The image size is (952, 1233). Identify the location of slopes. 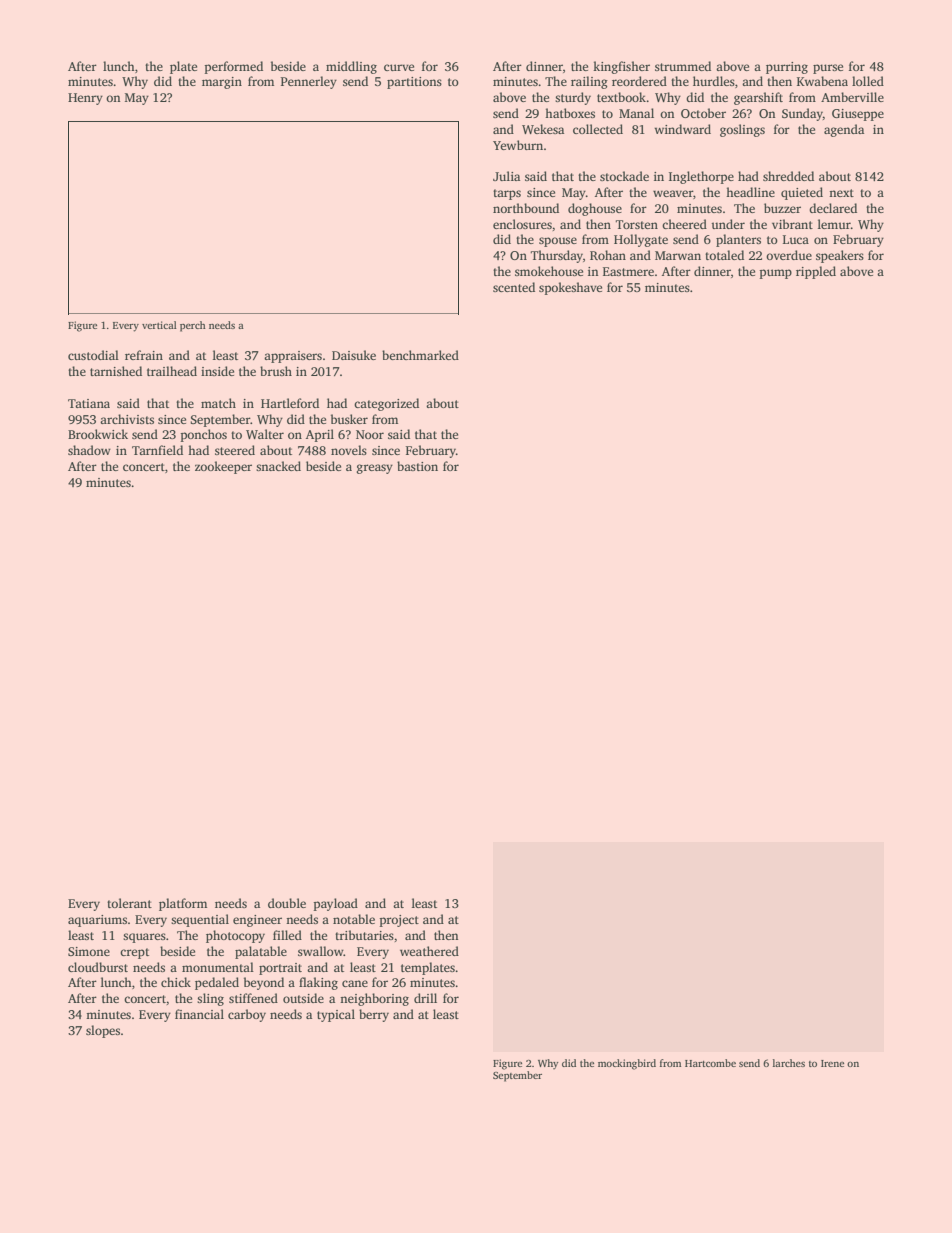
(103, 1031).
